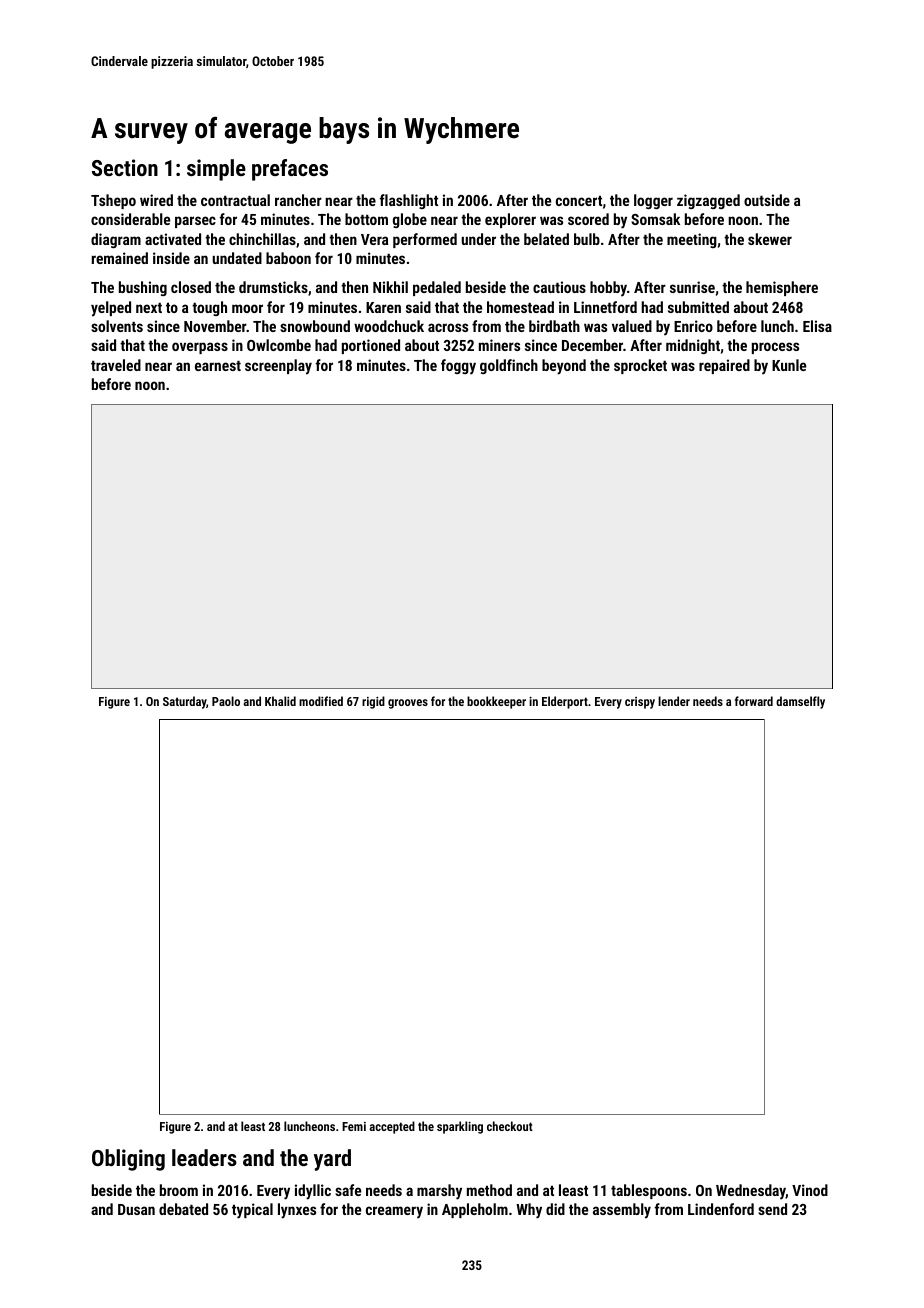  What do you see at coordinates (354, 1126) in the screenshot?
I see `Femi` at bounding box center [354, 1126].
